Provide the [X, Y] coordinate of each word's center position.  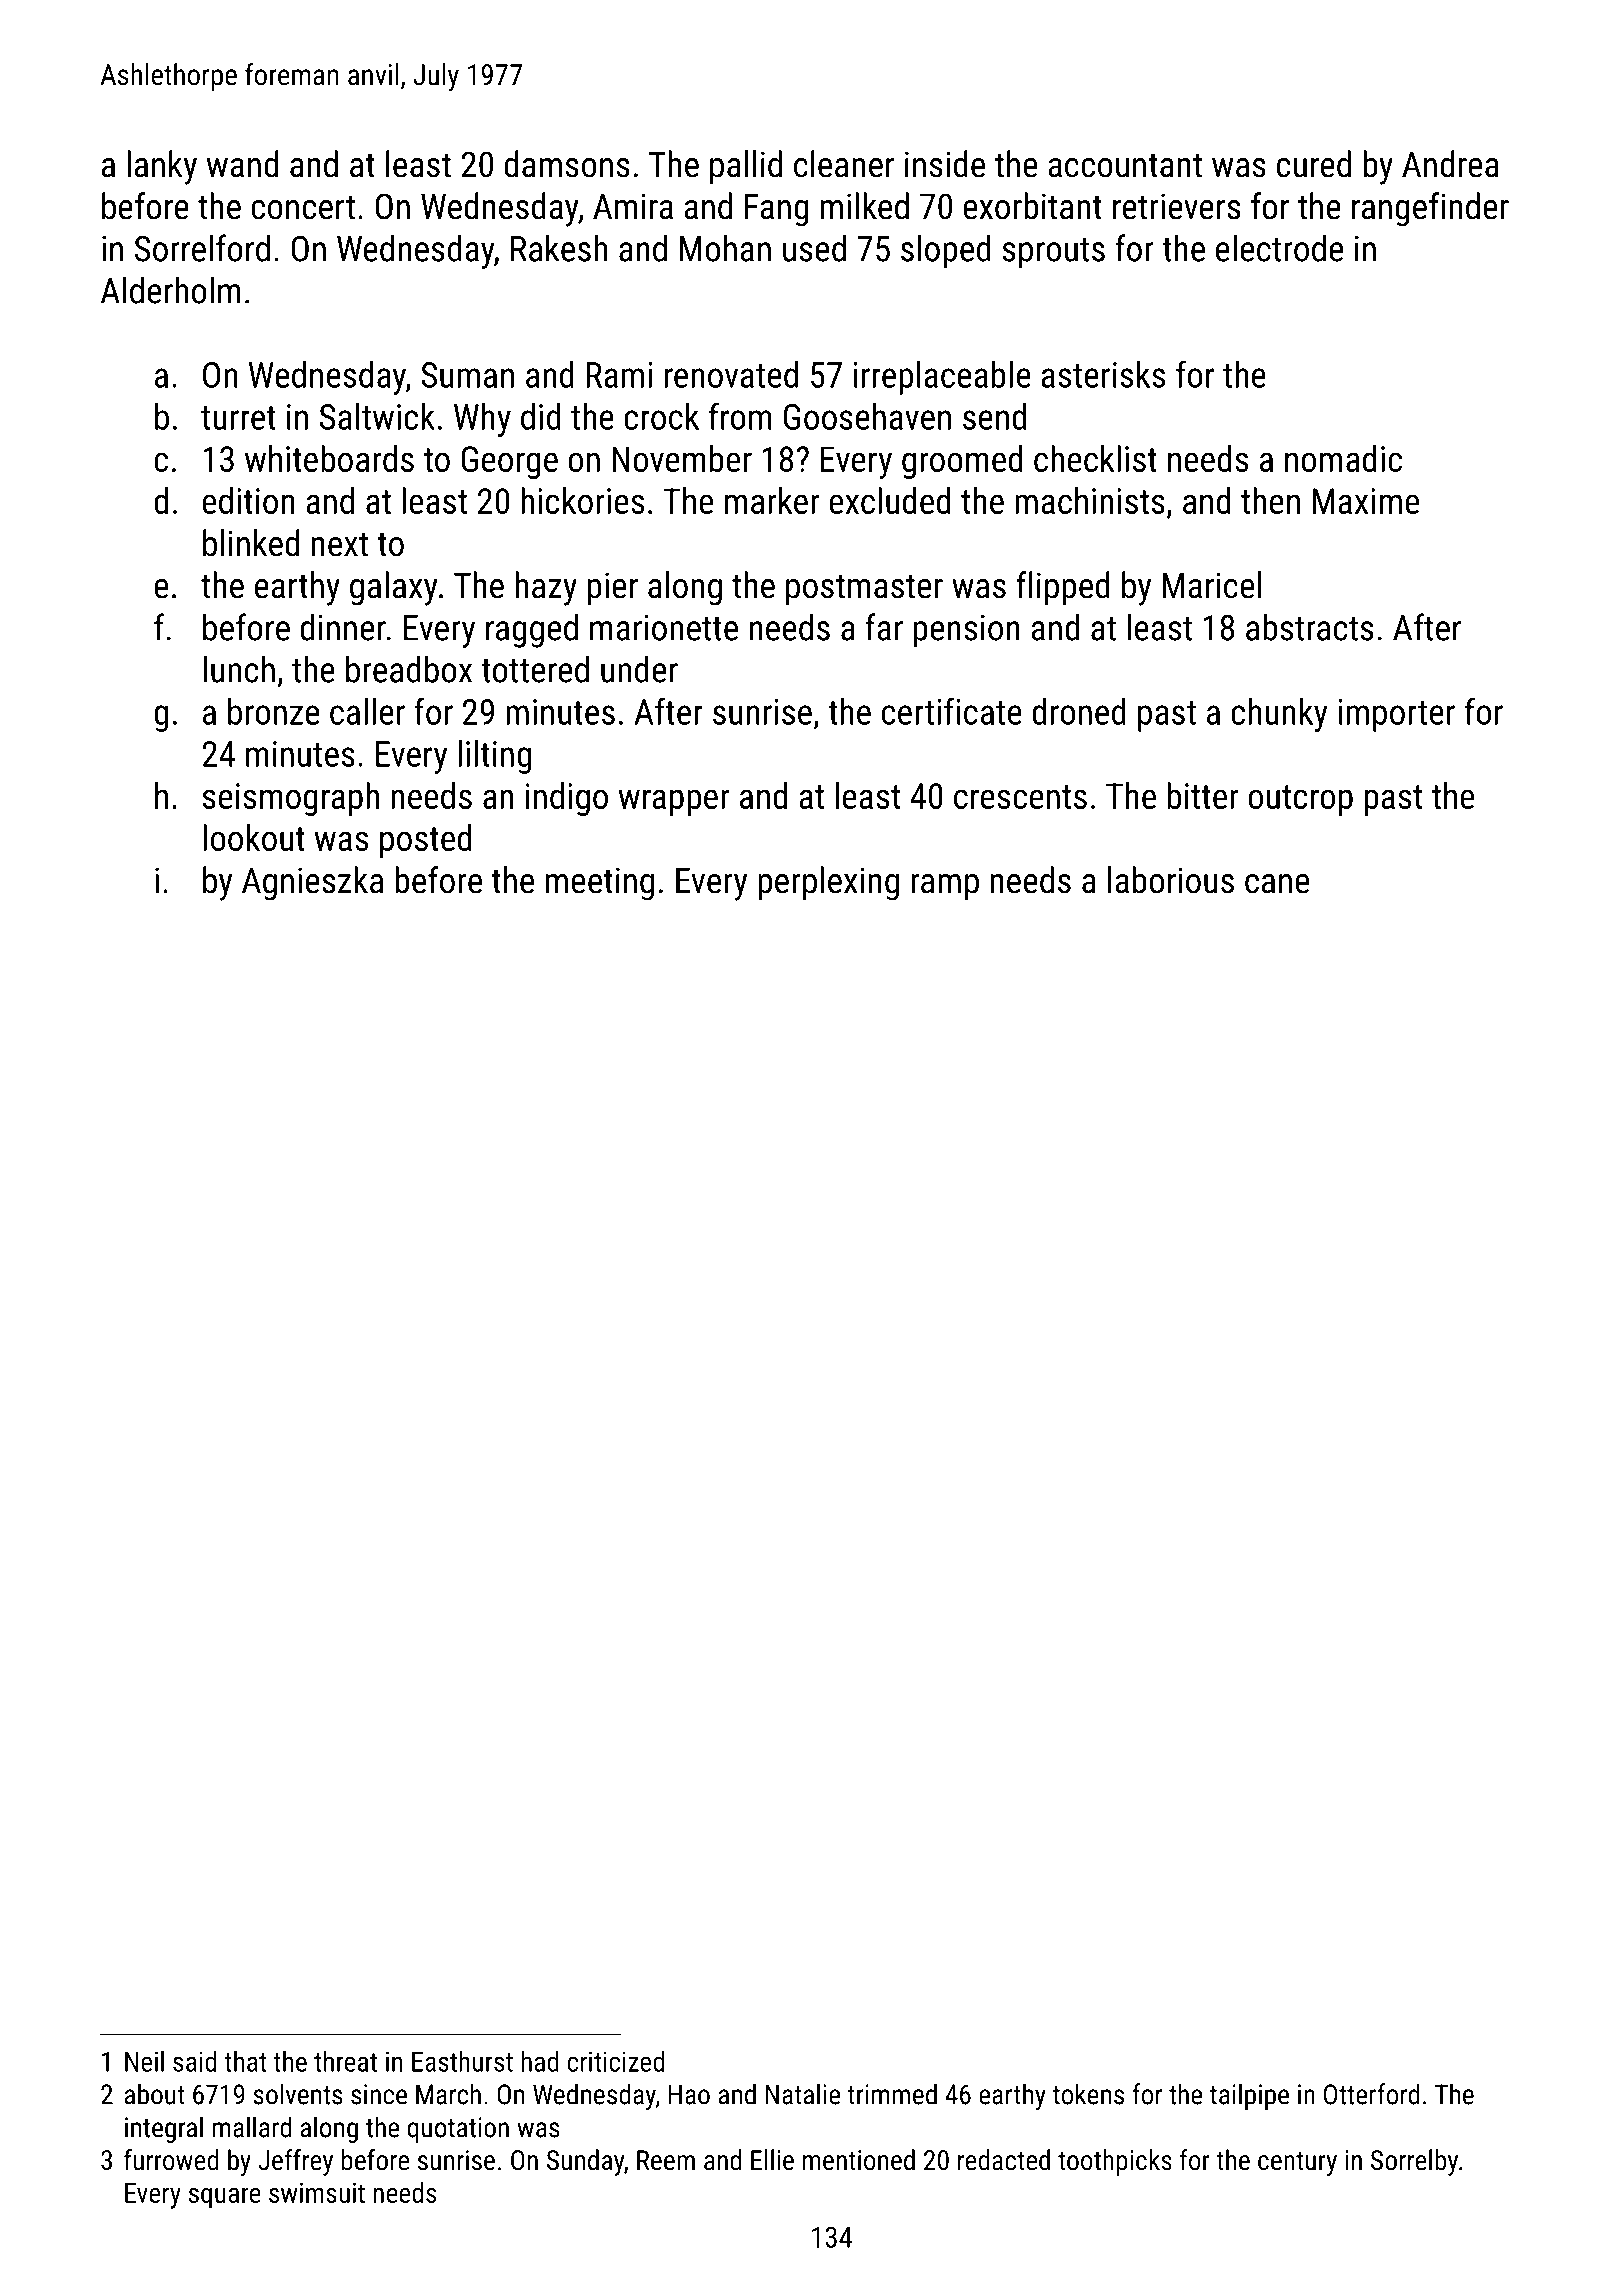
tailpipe [1249, 2096]
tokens [1088, 2094]
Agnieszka [312, 883]
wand [242, 164]
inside [945, 164]
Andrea [1450, 164]
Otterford [1372, 2094]
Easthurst [462, 2061]
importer [1397, 715]
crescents [1020, 797]
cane [1277, 884]
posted [426, 841]
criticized [616, 2061]
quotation [458, 2130]
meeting [600, 884]
